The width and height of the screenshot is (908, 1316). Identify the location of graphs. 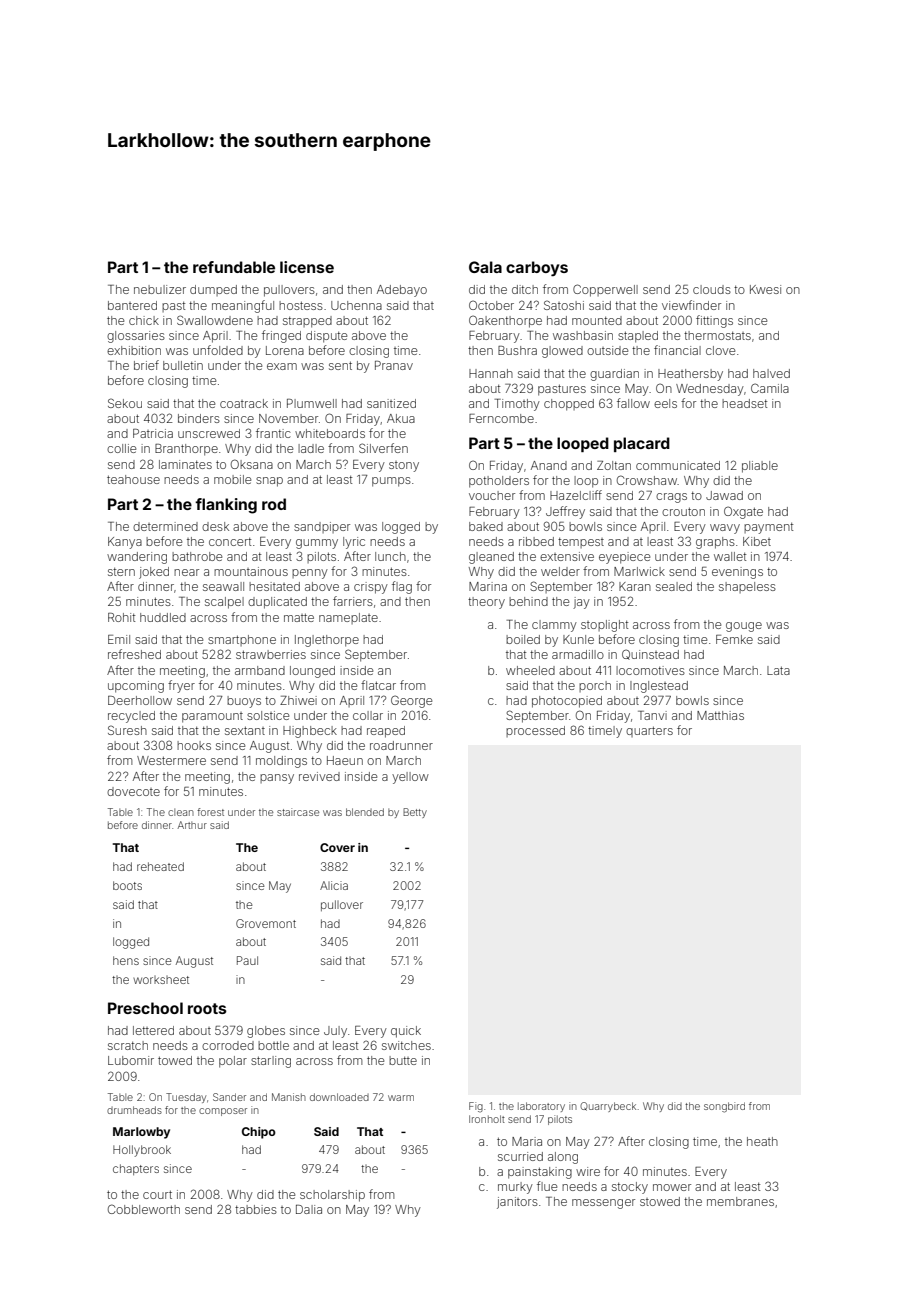
(715, 543).
